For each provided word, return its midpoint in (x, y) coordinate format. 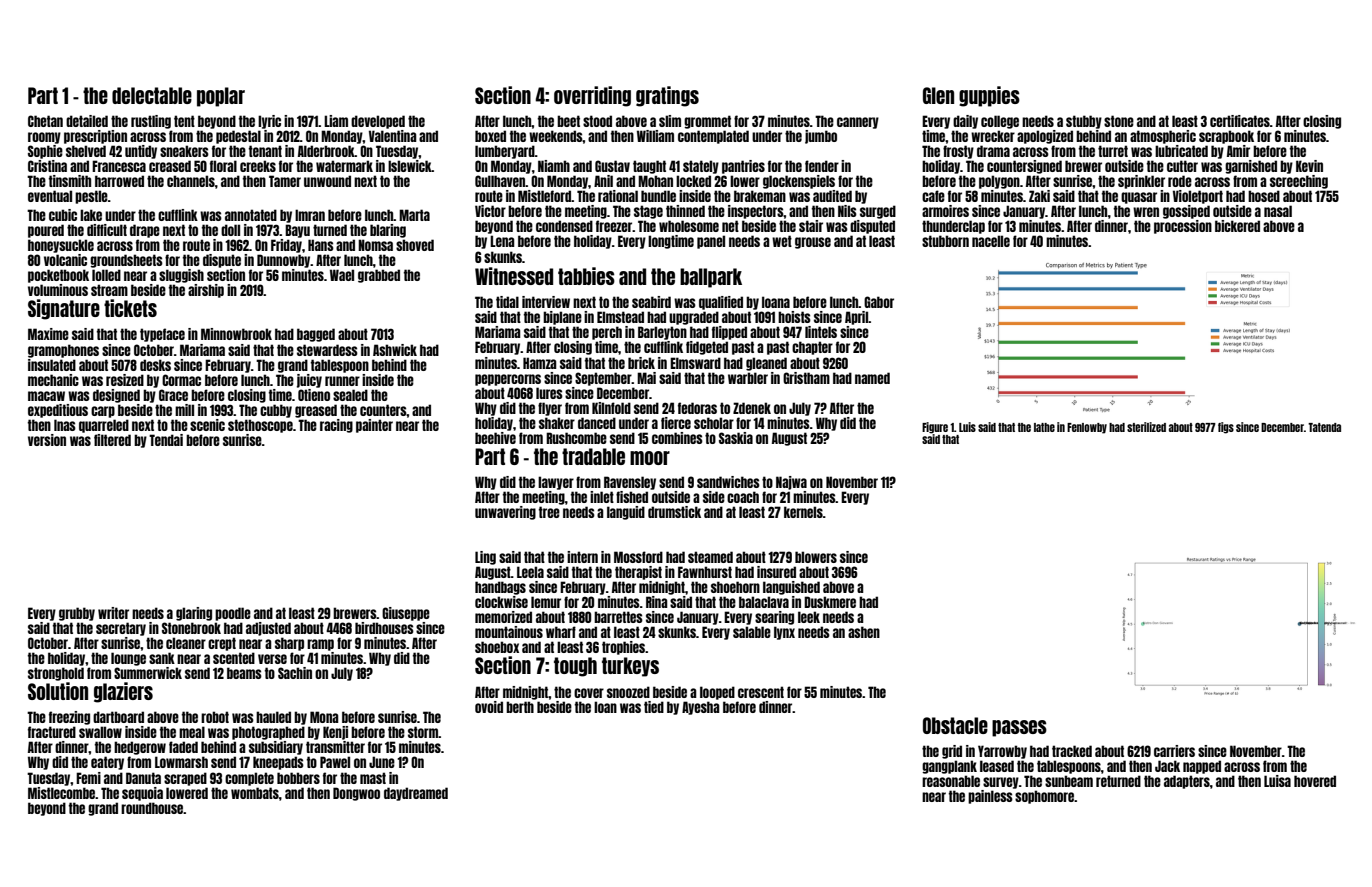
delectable (152, 95)
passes (1019, 728)
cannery (858, 123)
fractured (52, 732)
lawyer (556, 483)
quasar (1139, 198)
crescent (761, 692)
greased (316, 411)
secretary (121, 629)
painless (990, 797)
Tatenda (1324, 427)
